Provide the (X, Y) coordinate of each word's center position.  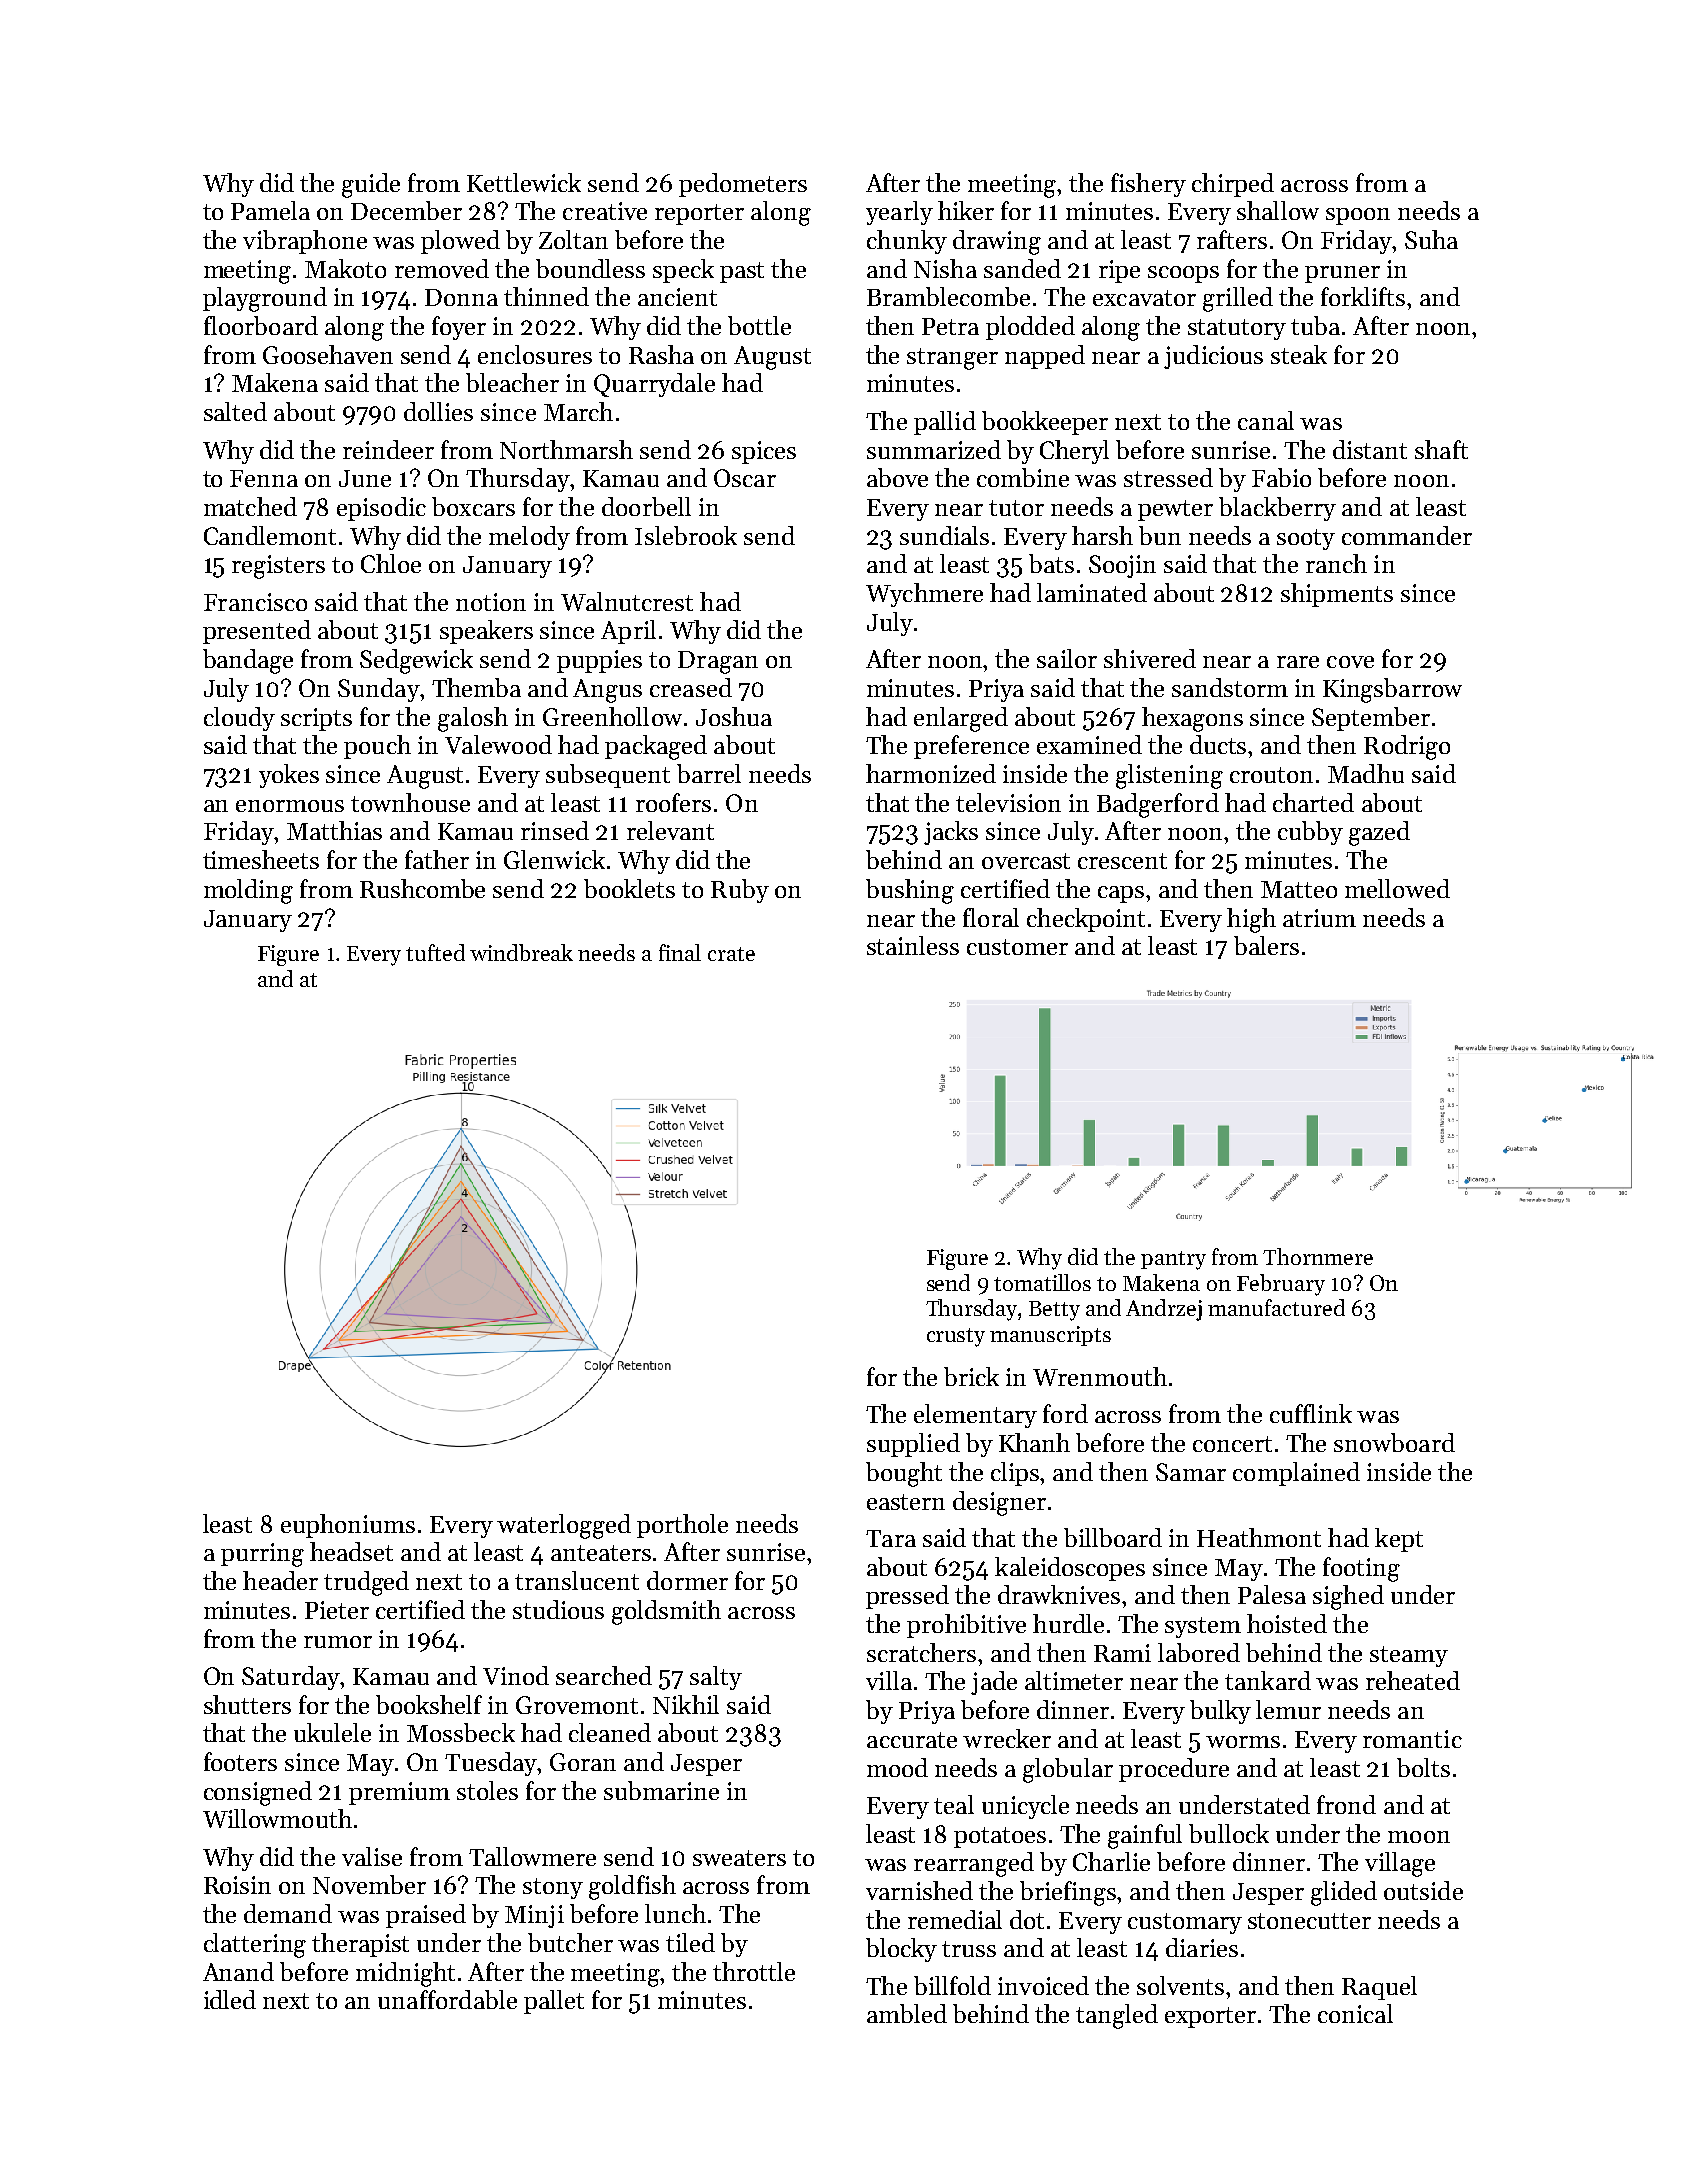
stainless (913, 945)
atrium (1319, 918)
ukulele (332, 1732)
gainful (1145, 1836)
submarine (661, 1790)
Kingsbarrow (1392, 690)
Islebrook (686, 535)
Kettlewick (524, 182)
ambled (907, 2013)
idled (230, 1999)
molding (248, 891)
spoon (1358, 216)
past (742, 272)
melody (529, 538)
